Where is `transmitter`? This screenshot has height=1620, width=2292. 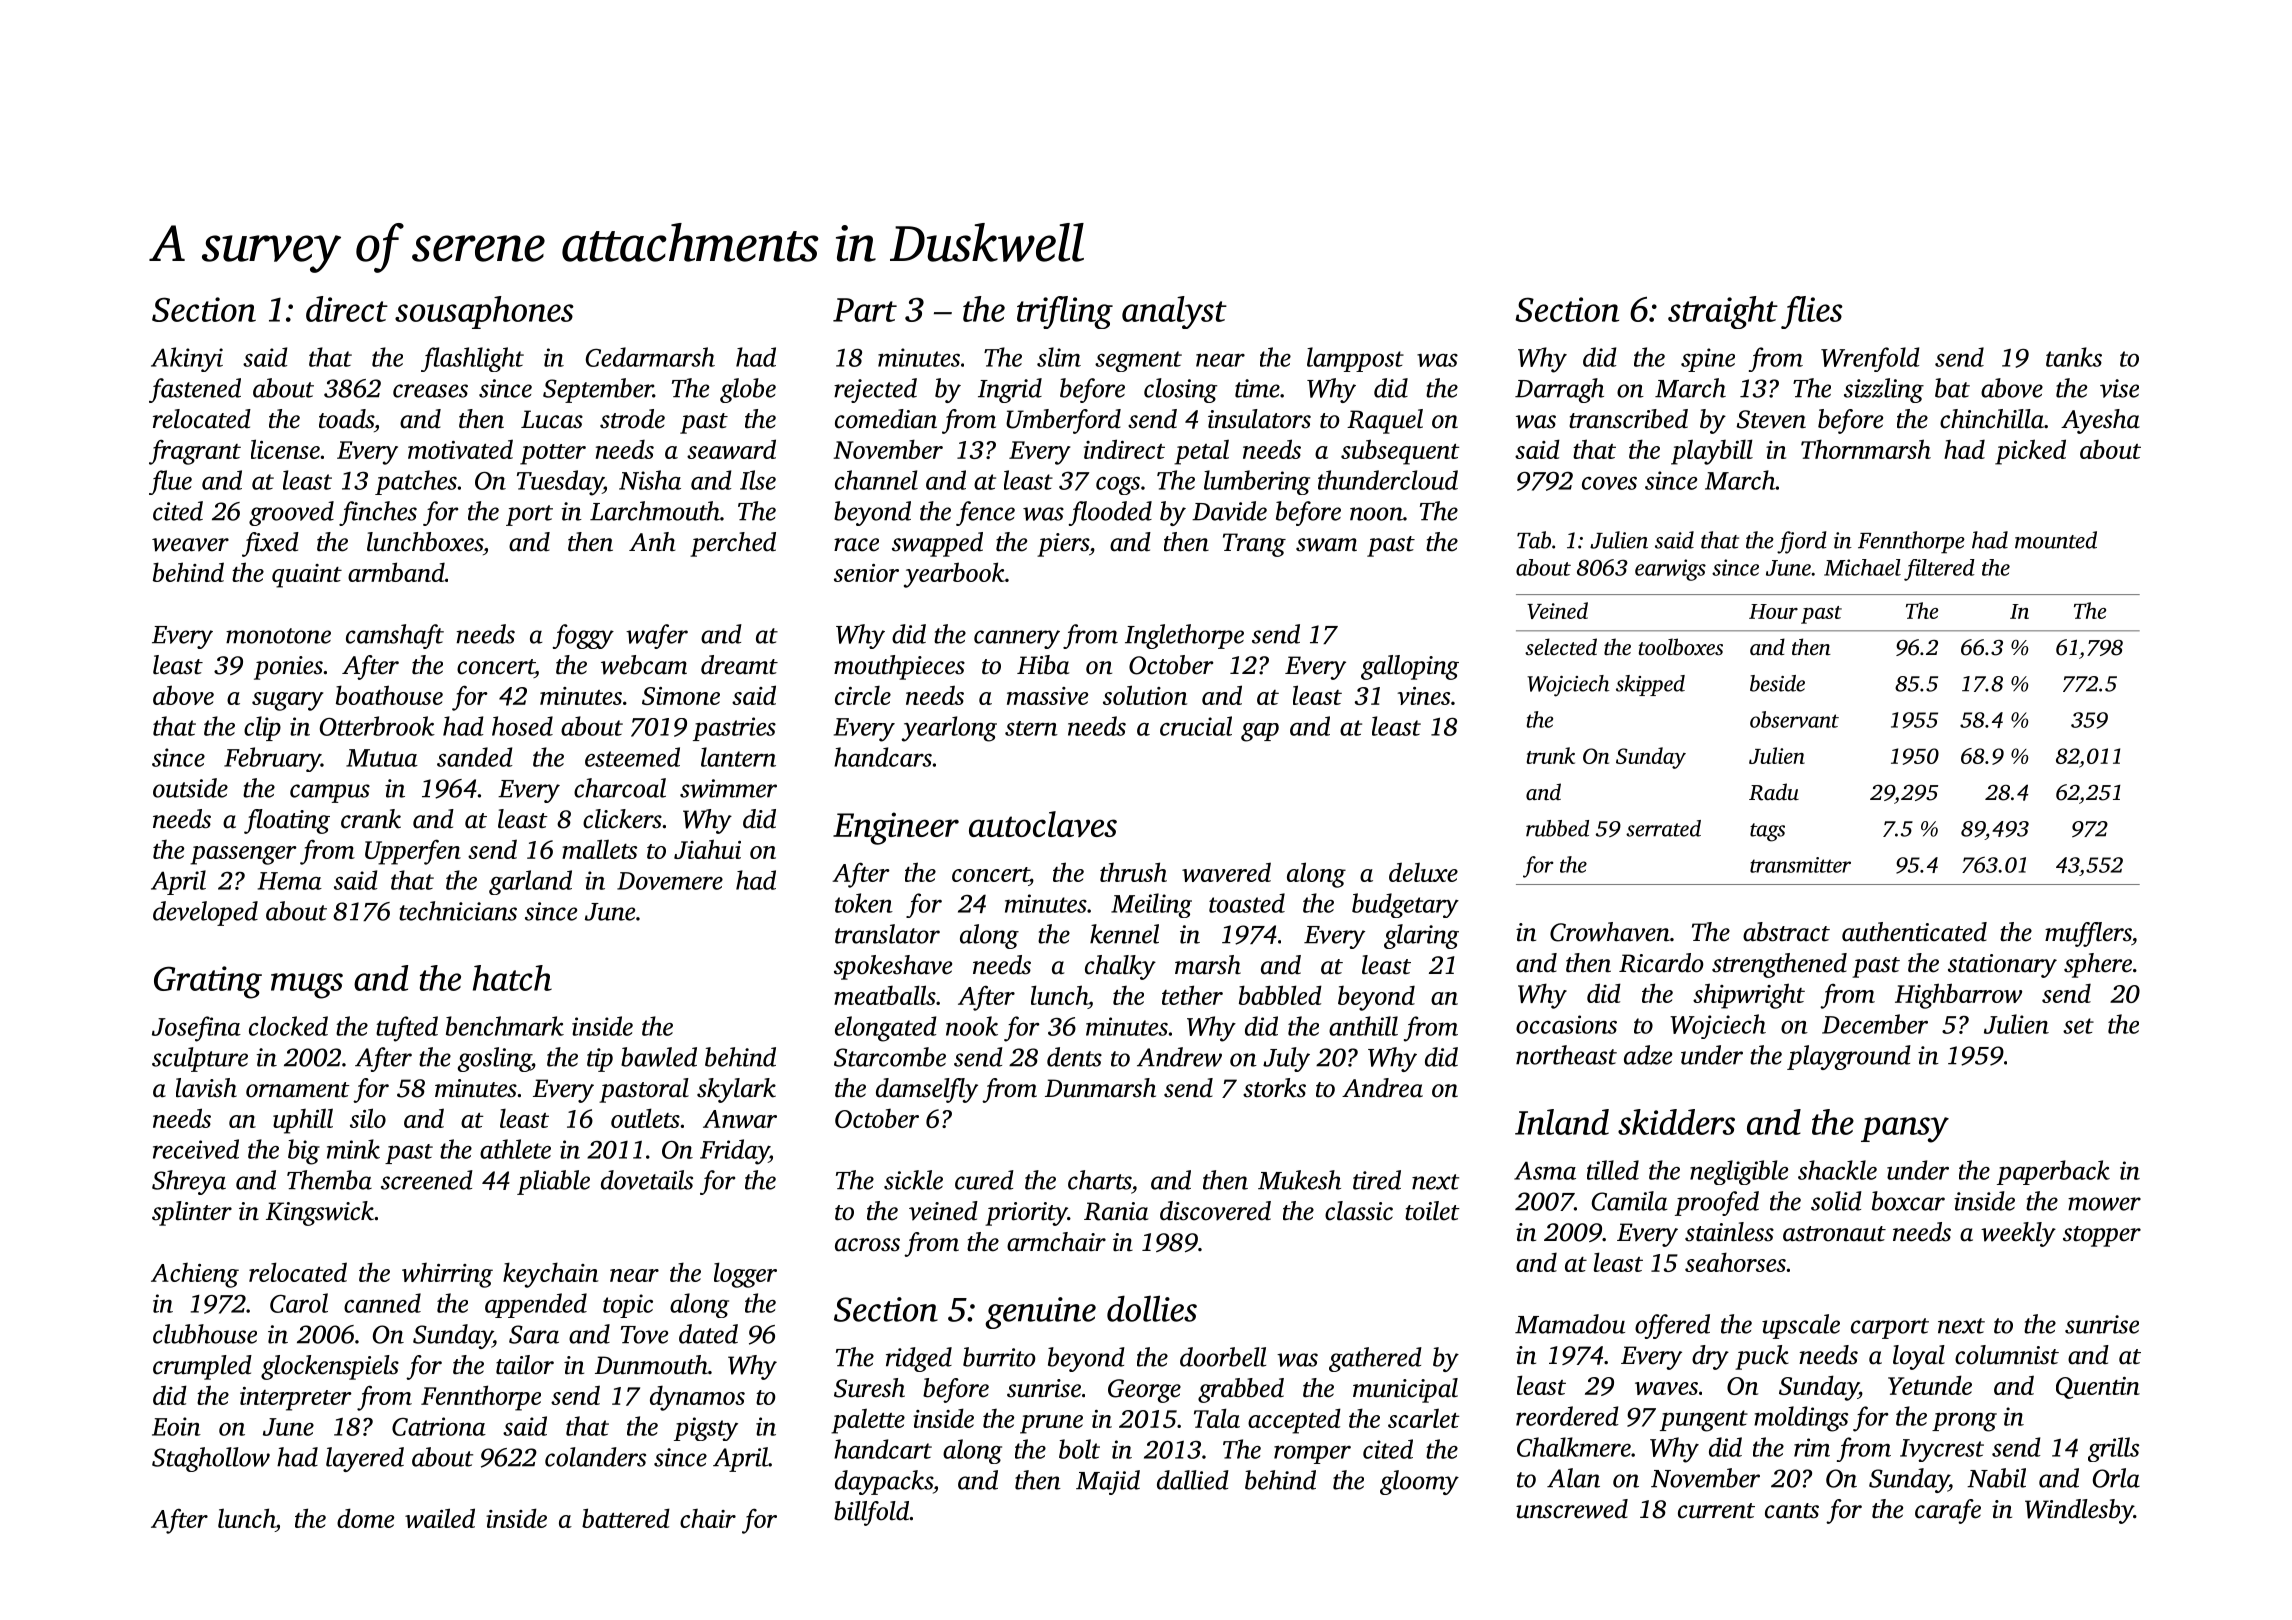
transmitter is located at coordinates (1800, 865).
